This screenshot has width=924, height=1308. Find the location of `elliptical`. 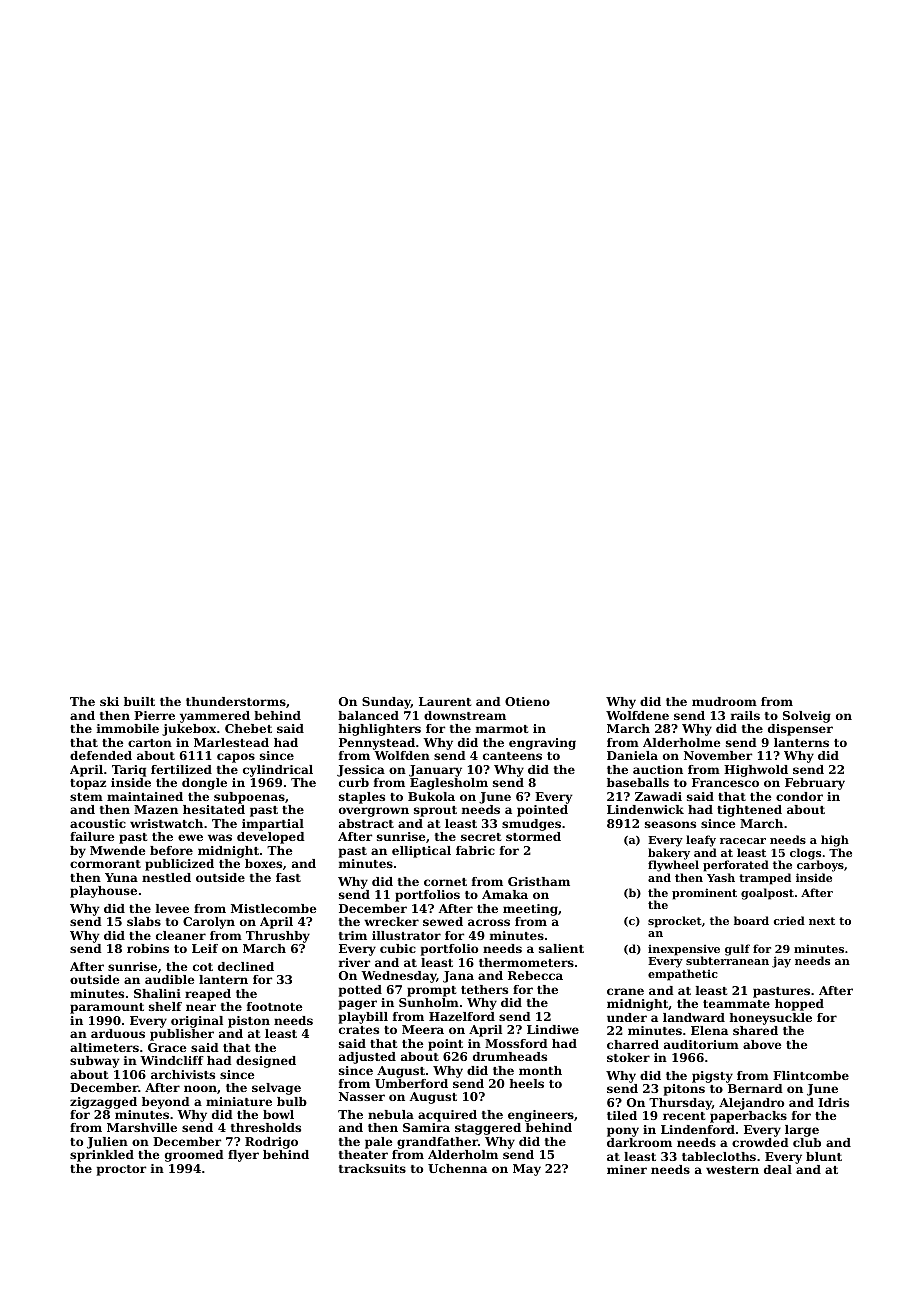

elliptical is located at coordinates (421, 852).
